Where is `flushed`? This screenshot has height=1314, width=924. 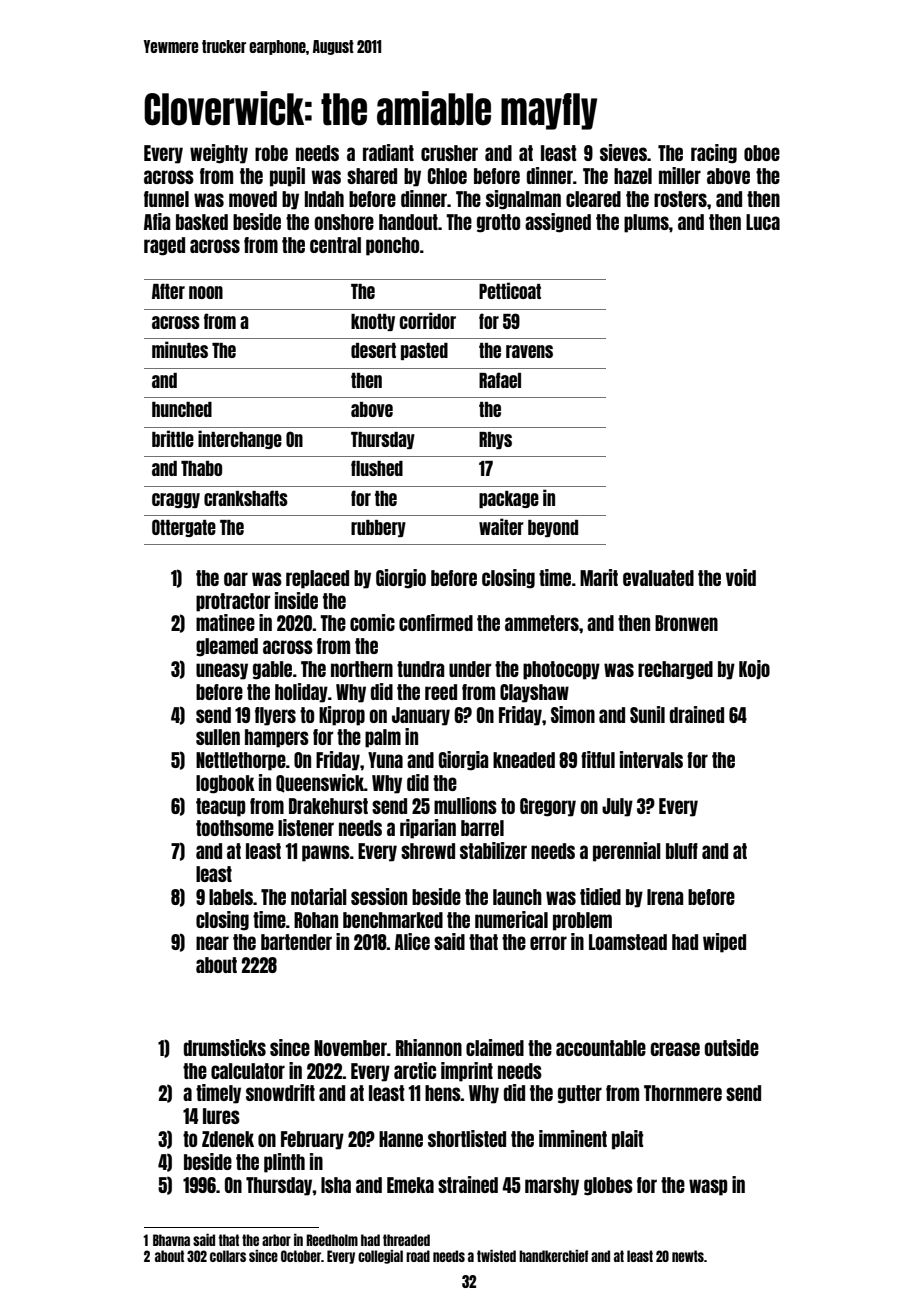
flushed is located at coordinates (377, 468).
